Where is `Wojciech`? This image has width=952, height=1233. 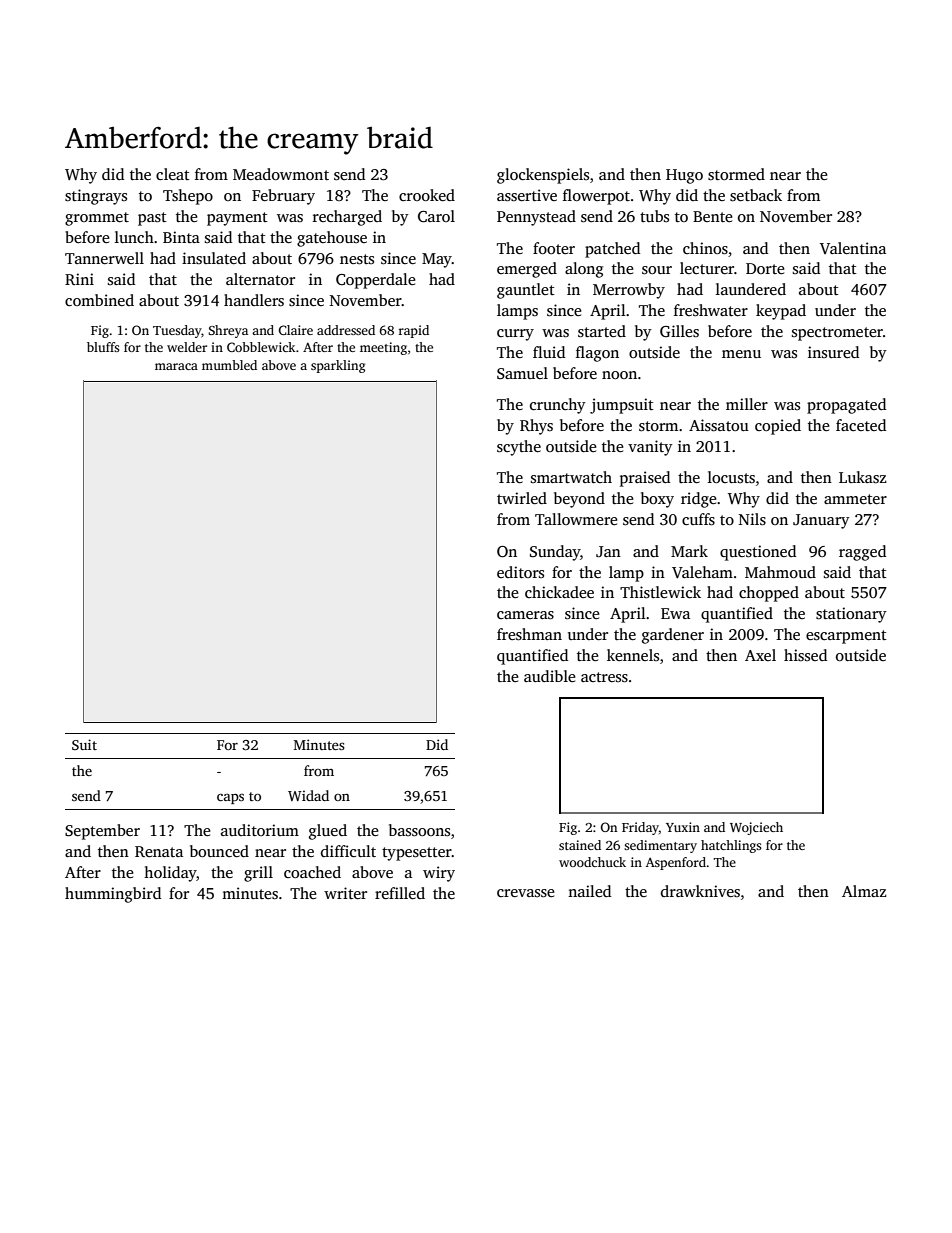 Wojciech is located at coordinates (756, 828).
